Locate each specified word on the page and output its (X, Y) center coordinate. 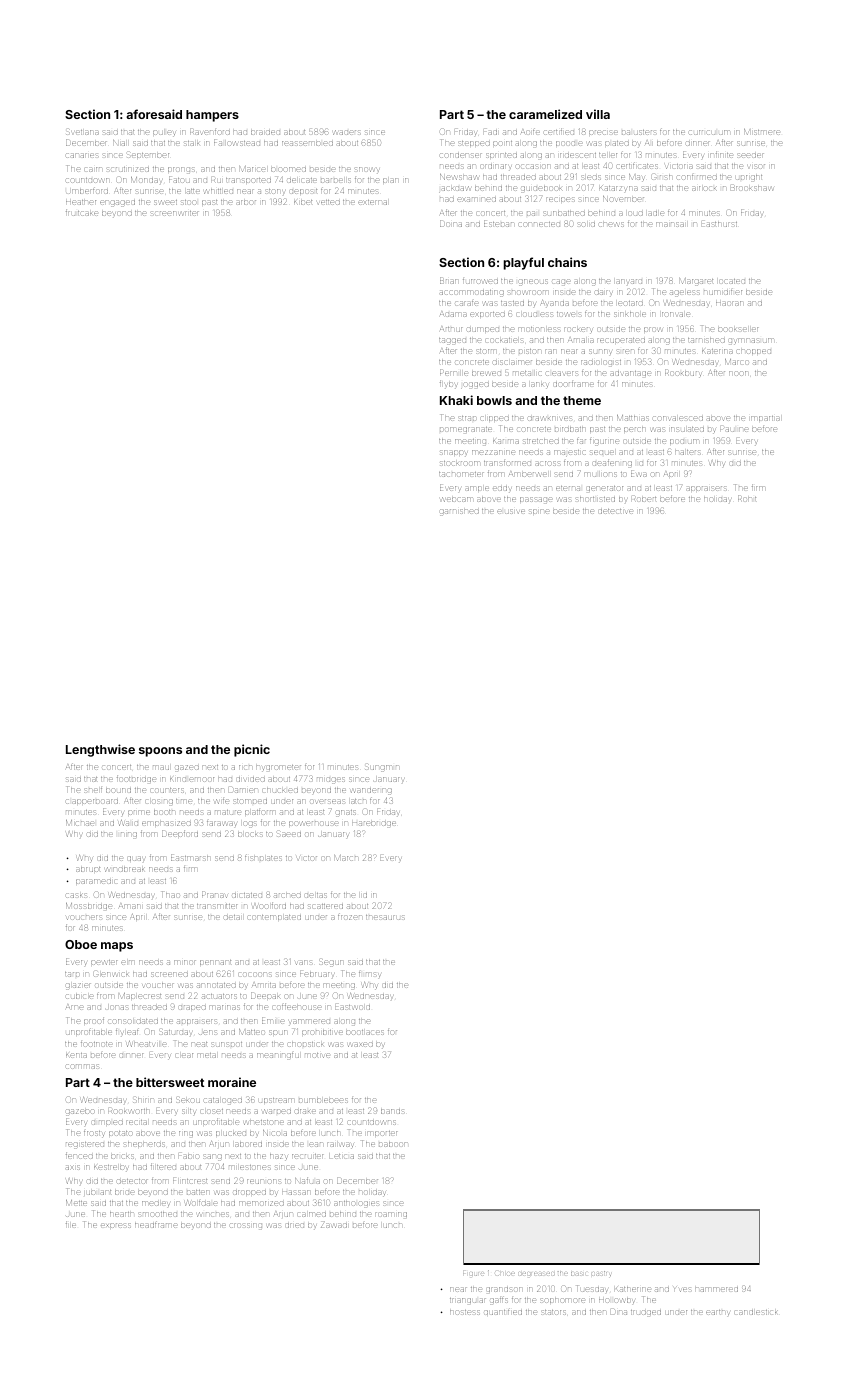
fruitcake (82, 212)
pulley (164, 133)
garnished (459, 512)
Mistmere (762, 132)
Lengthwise (100, 750)
